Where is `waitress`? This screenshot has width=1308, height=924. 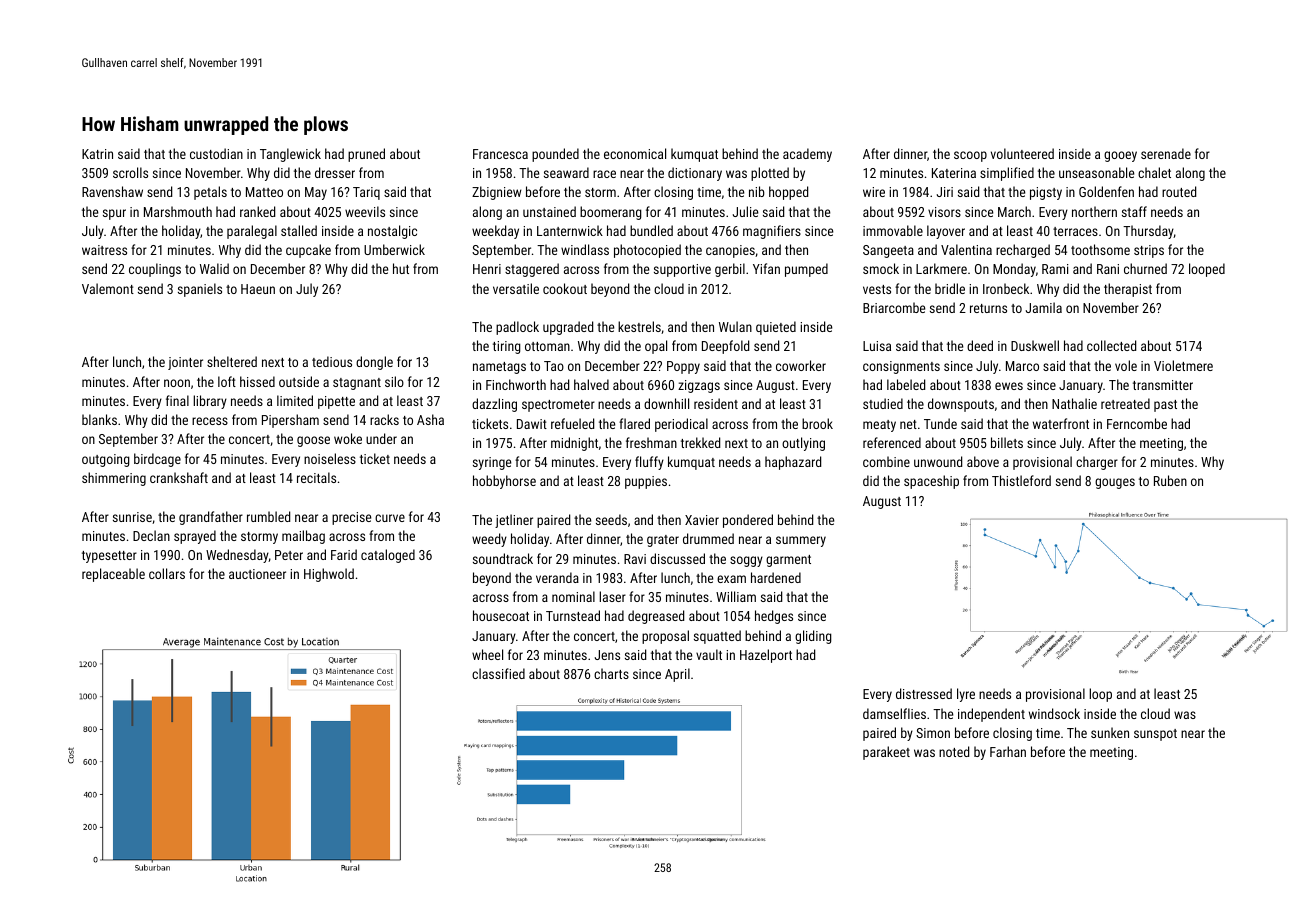
waitress is located at coordinates (104, 250).
